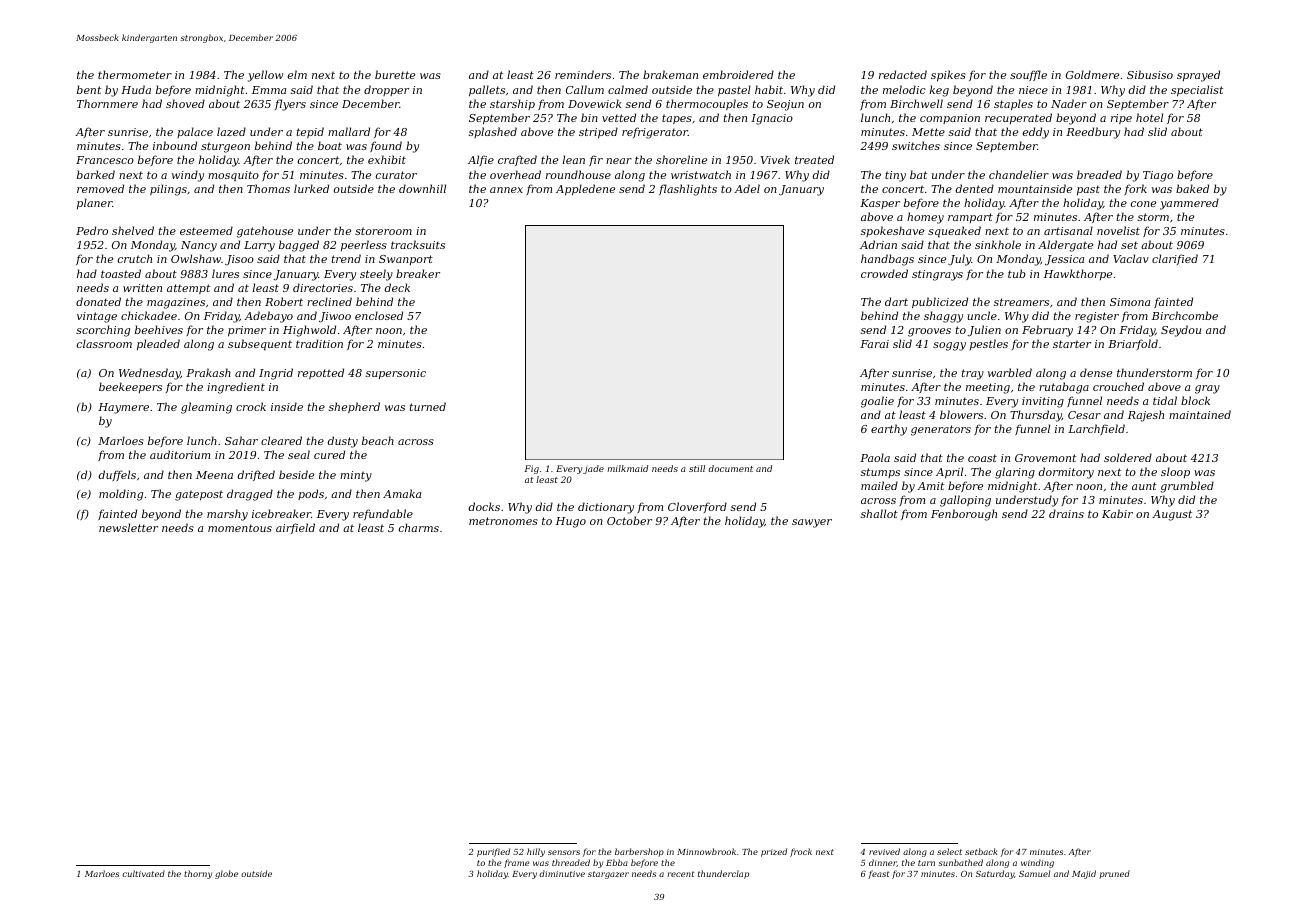  What do you see at coordinates (574, 159) in the screenshot?
I see `lean` at bounding box center [574, 159].
